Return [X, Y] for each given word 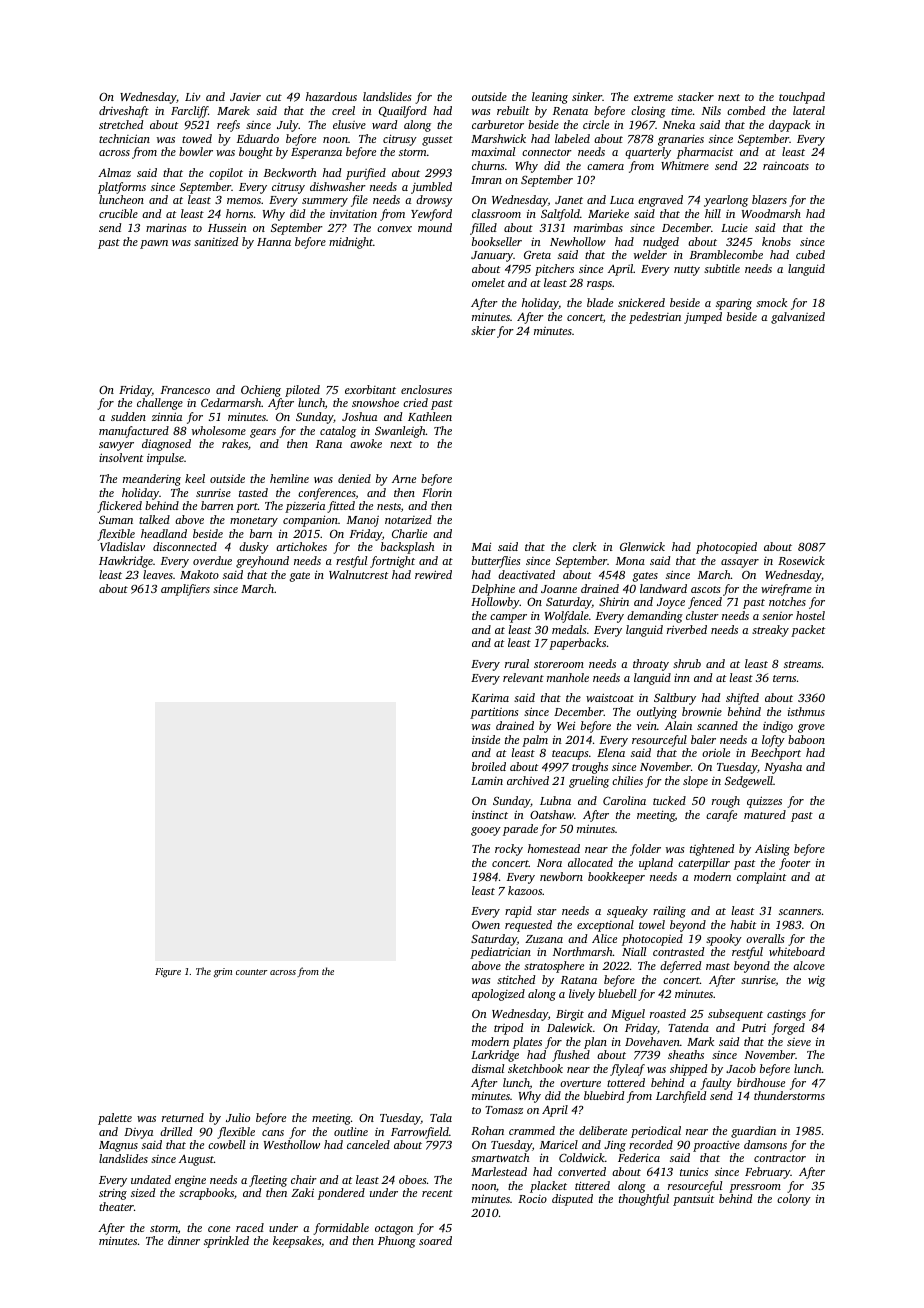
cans [273, 1133]
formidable [341, 1229]
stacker [696, 96]
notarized [408, 519]
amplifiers [185, 590]
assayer [740, 563]
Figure [168, 973]
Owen [486, 924]
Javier [245, 97]
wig [816, 981]
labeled [572, 138]
